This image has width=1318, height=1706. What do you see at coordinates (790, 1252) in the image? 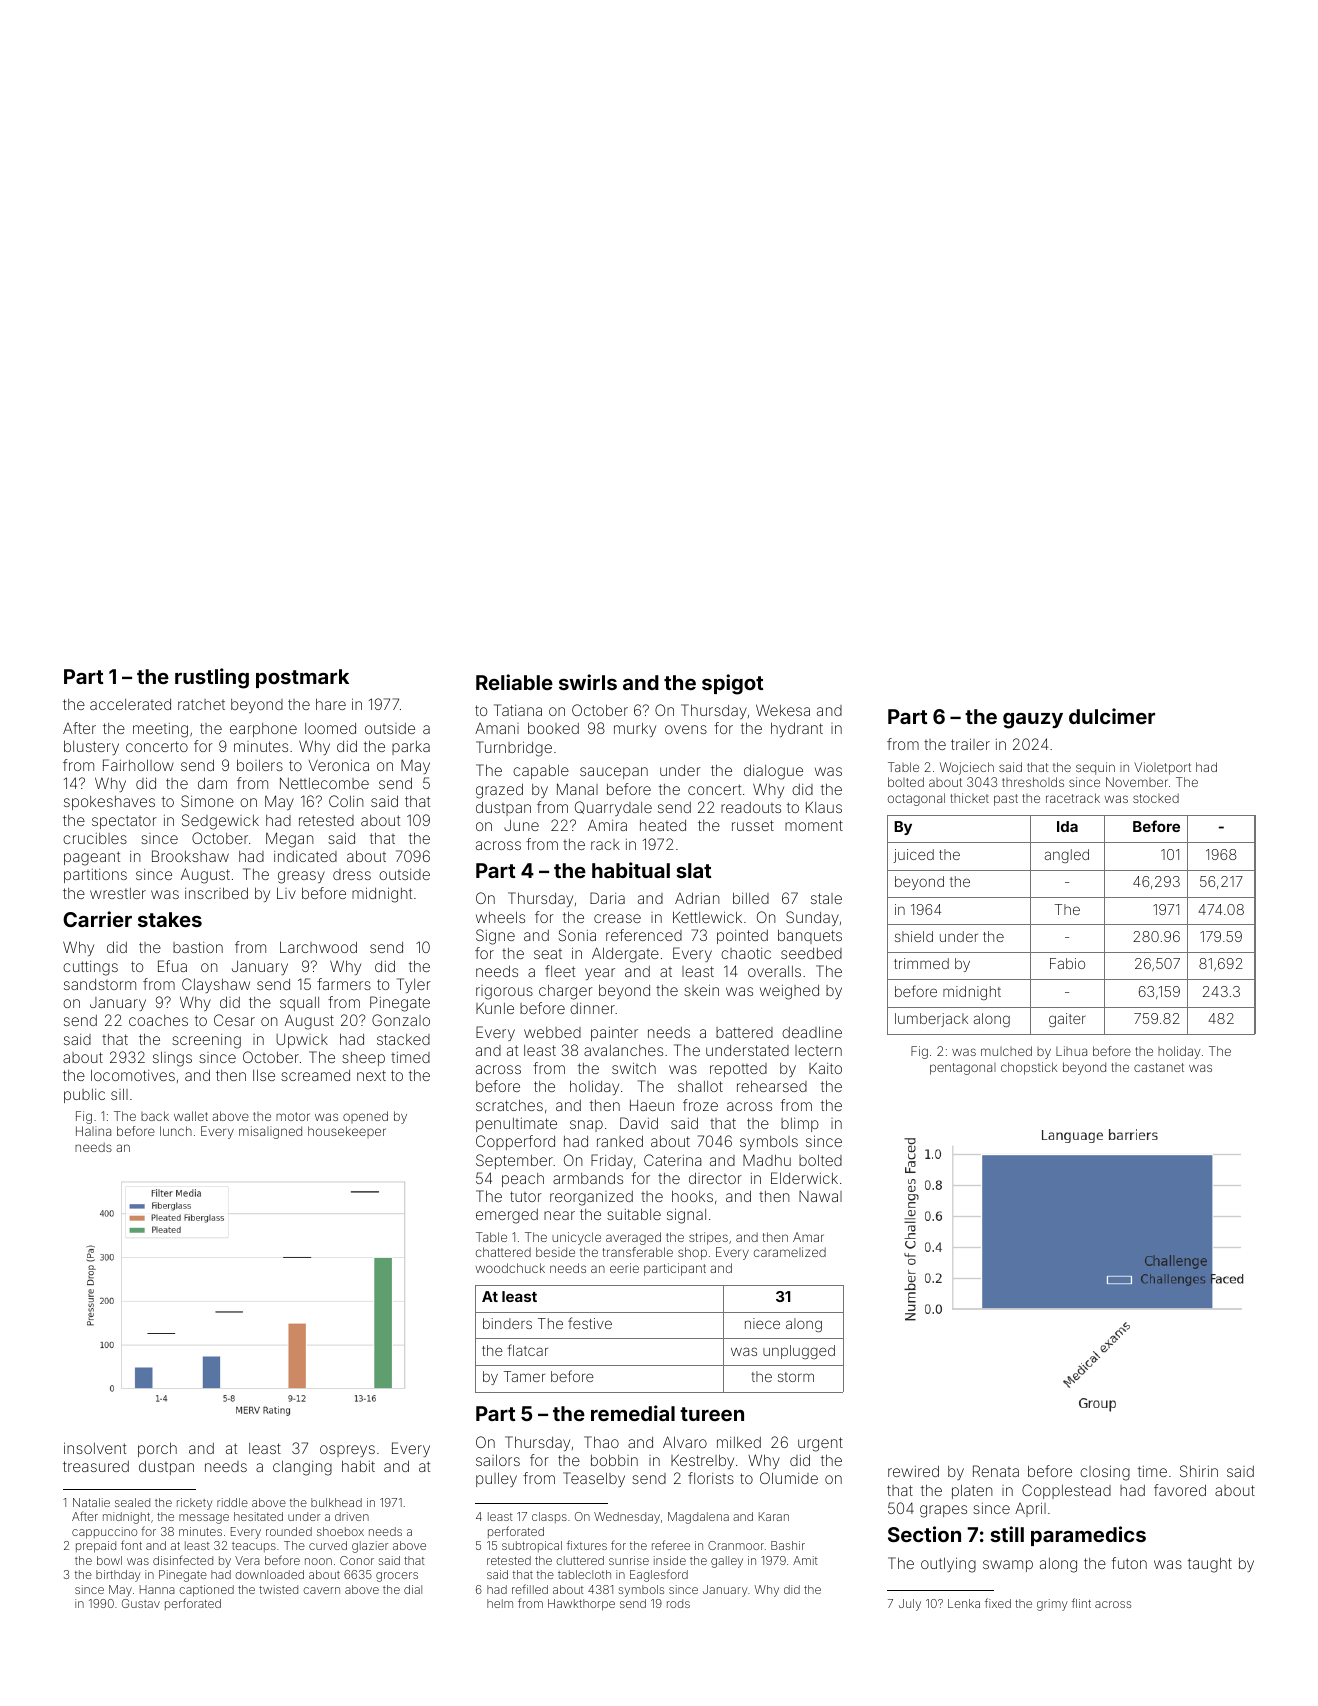
I see `caramelized` at bounding box center [790, 1252].
